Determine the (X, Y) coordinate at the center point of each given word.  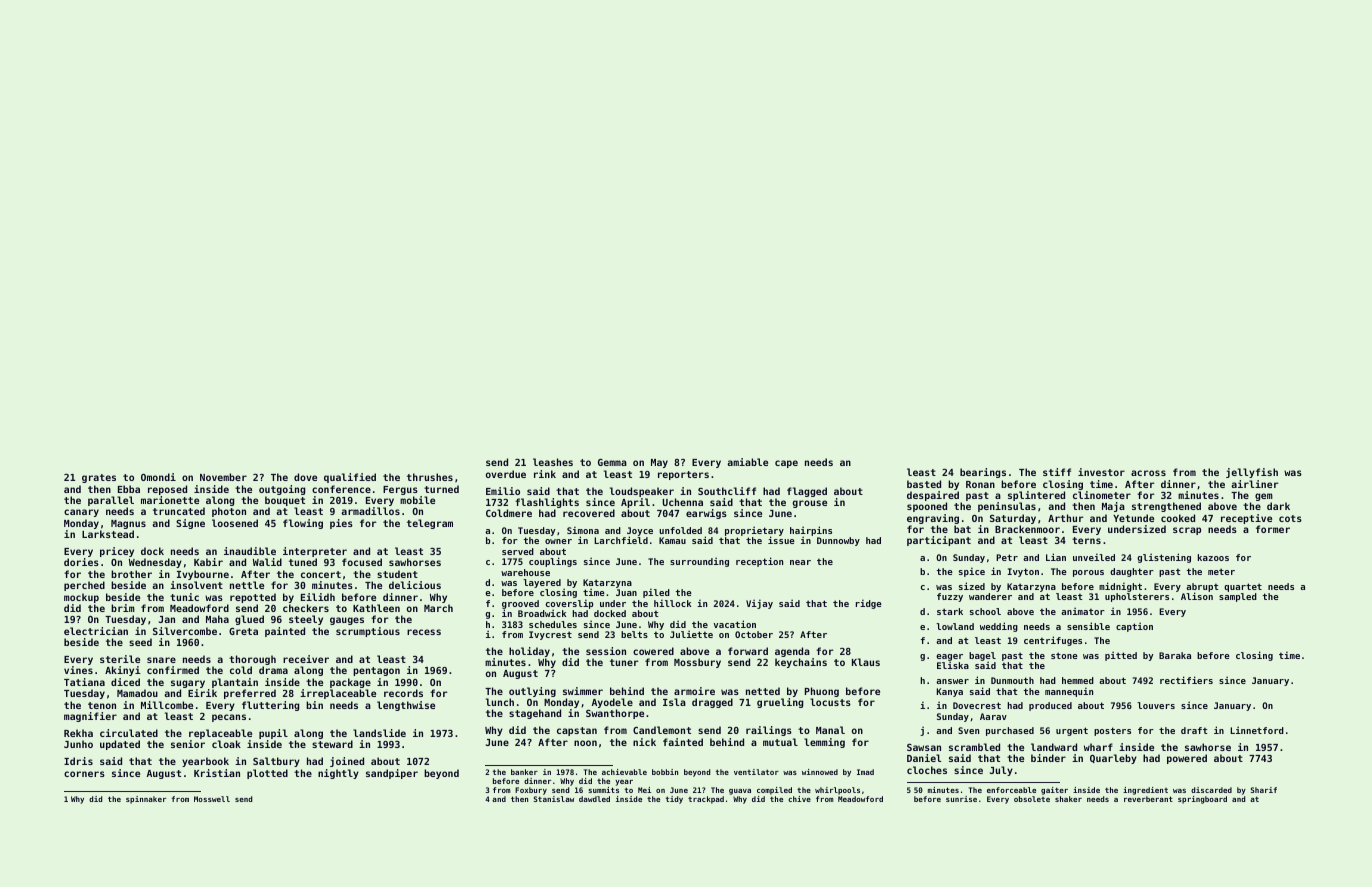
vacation (735, 624)
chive (799, 799)
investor (1101, 472)
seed (140, 642)
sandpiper (392, 774)
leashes (553, 462)
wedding (999, 627)
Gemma (612, 462)
